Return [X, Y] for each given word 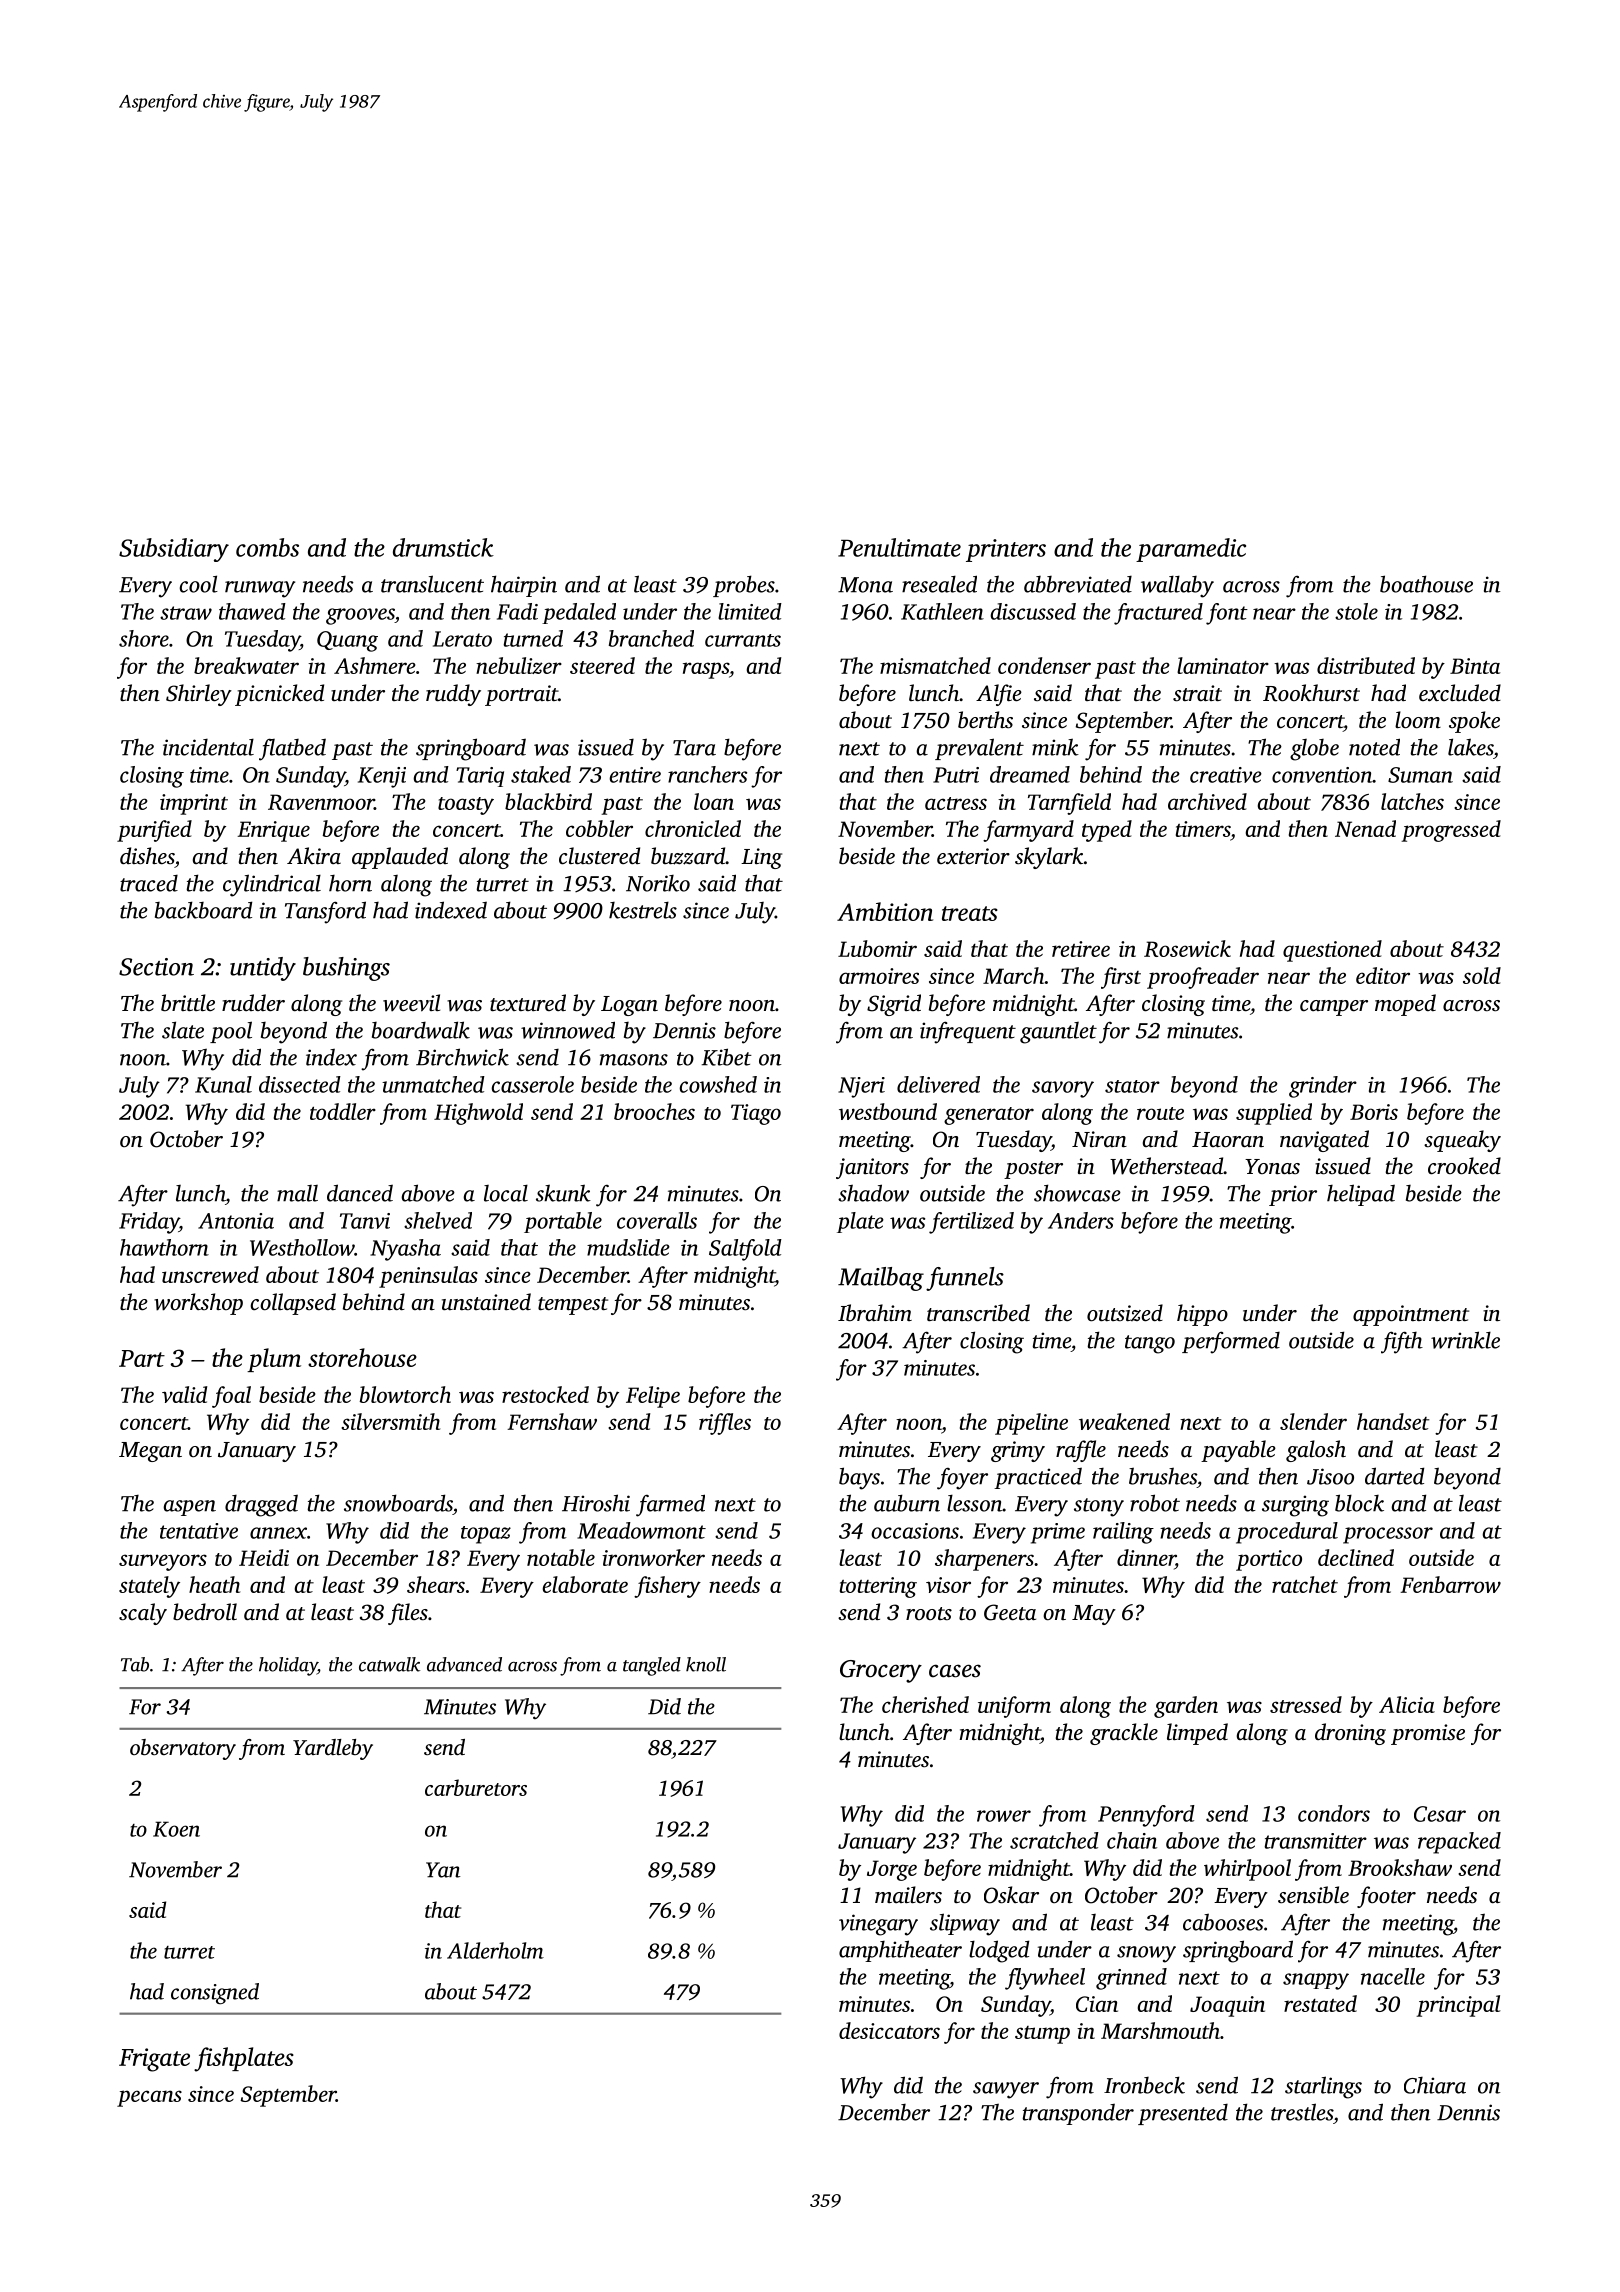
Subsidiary [174, 550]
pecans [149, 2098]
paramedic [1191, 550]
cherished [925, 1704]
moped [1405, 1005]
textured [528, 1003]
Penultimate [899, 547]
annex [278, 1533]
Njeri [861, 1087]
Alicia [1407, 1704]
